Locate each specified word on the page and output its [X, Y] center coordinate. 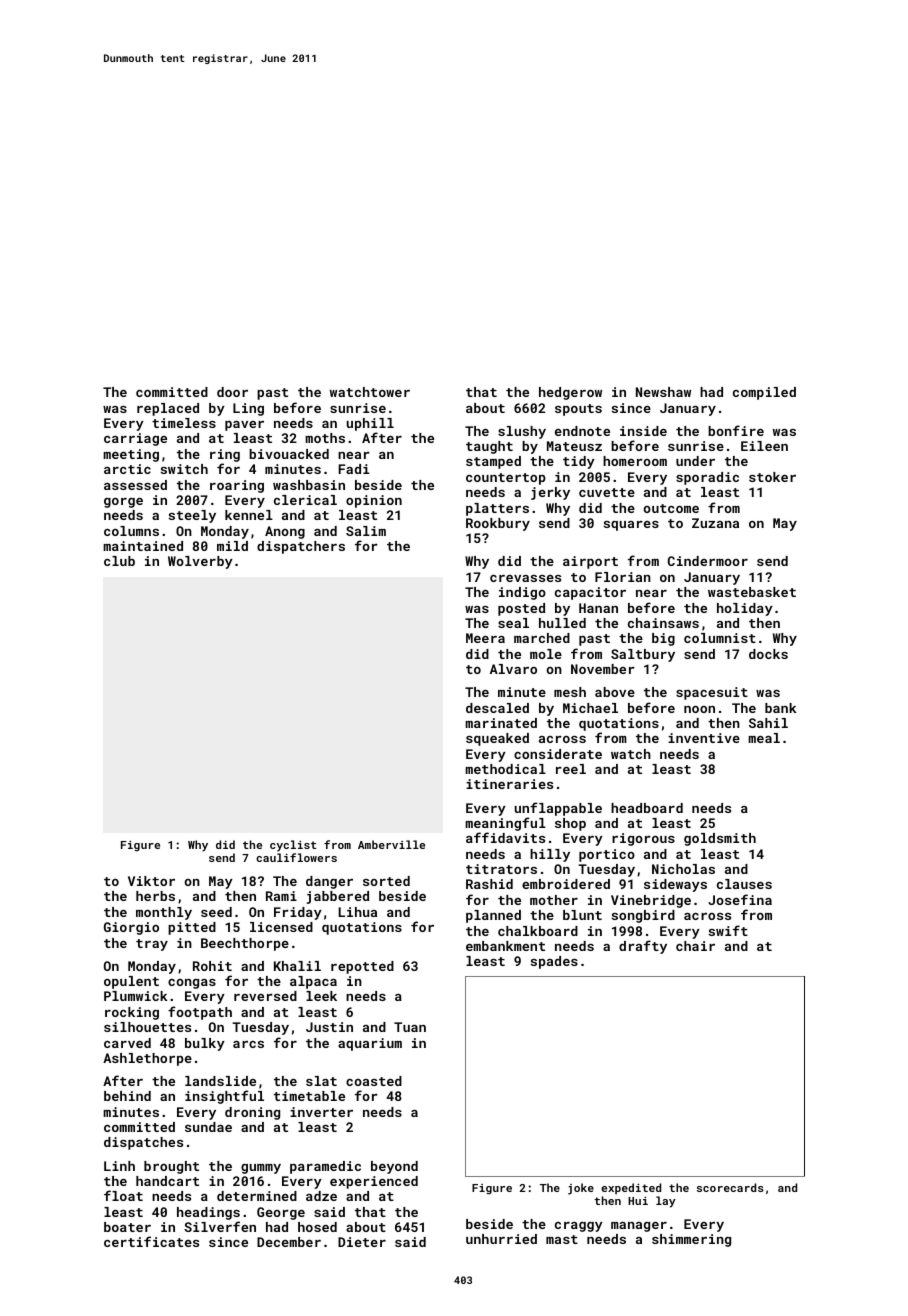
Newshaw [663, 392]
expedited [631, 1188]
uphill [370, 424]
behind [127, 1096]
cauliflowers [296, 857]
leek [321, 996]
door [232, 392]
